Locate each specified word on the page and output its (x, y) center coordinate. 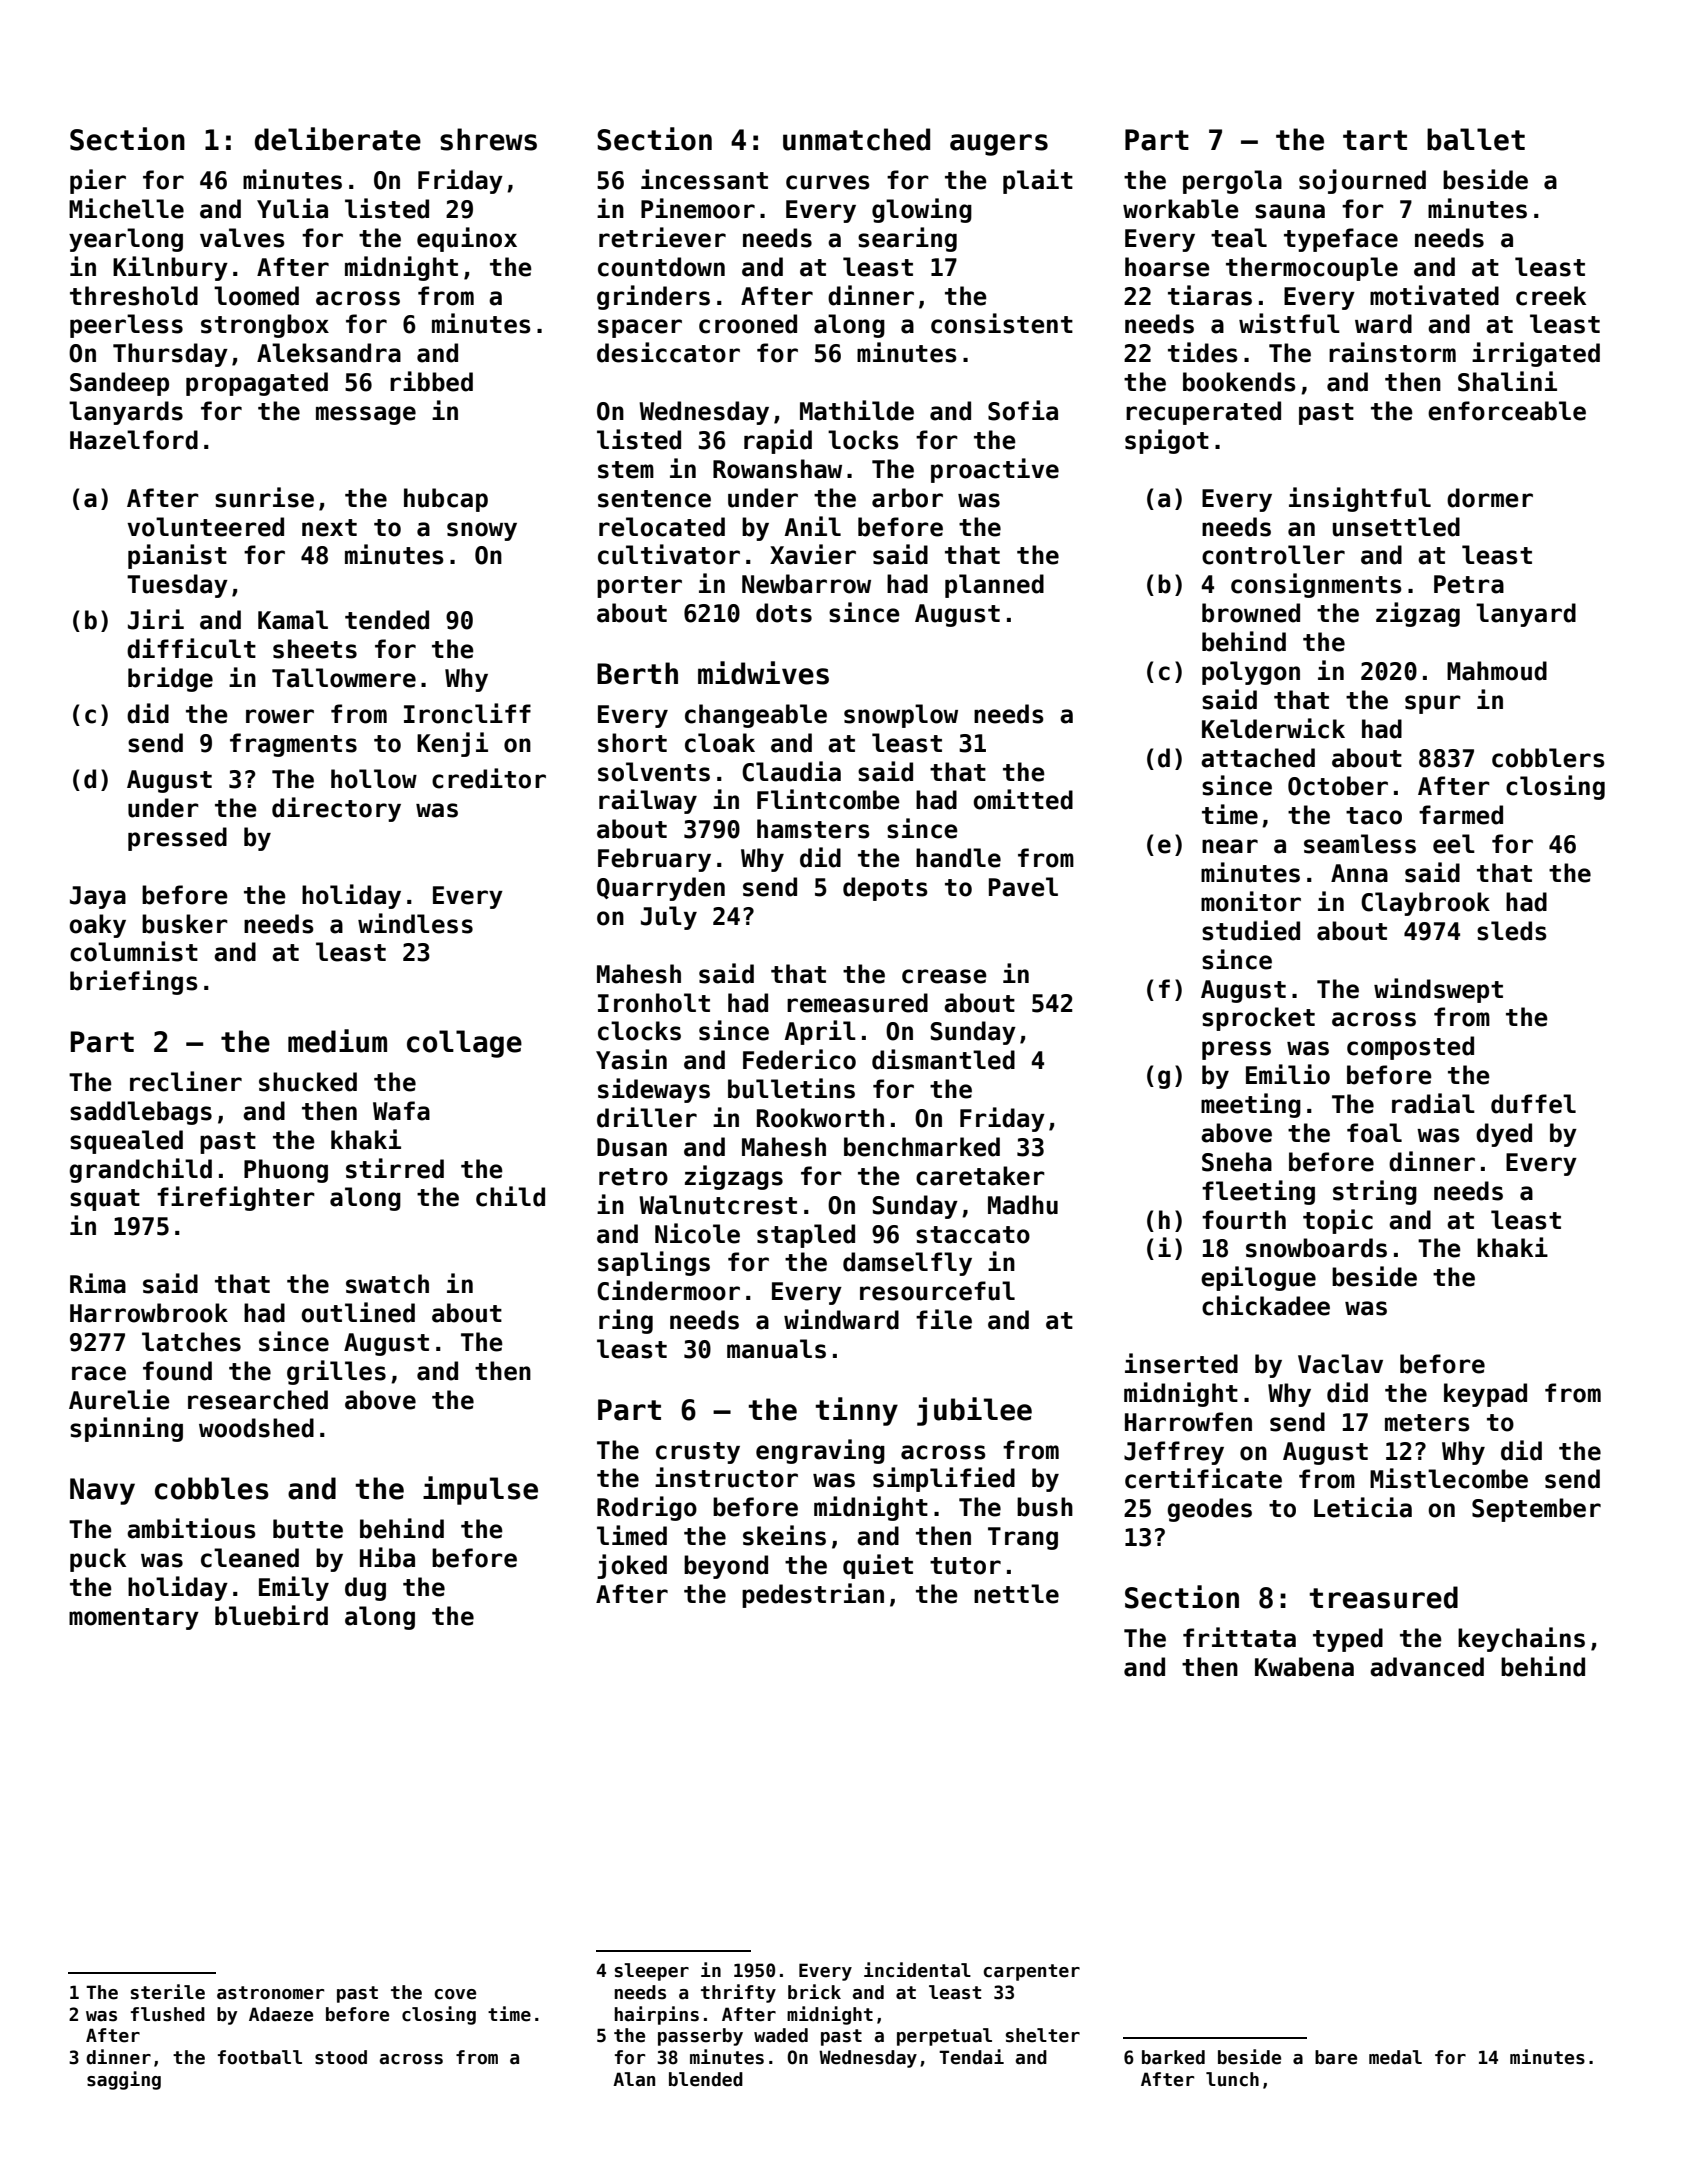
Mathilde (857, 410)
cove (455, 1994)
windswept (1438, 990)
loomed (256, 296)
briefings (134, 982)
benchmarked (922, 1147)
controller (1273, 555)
